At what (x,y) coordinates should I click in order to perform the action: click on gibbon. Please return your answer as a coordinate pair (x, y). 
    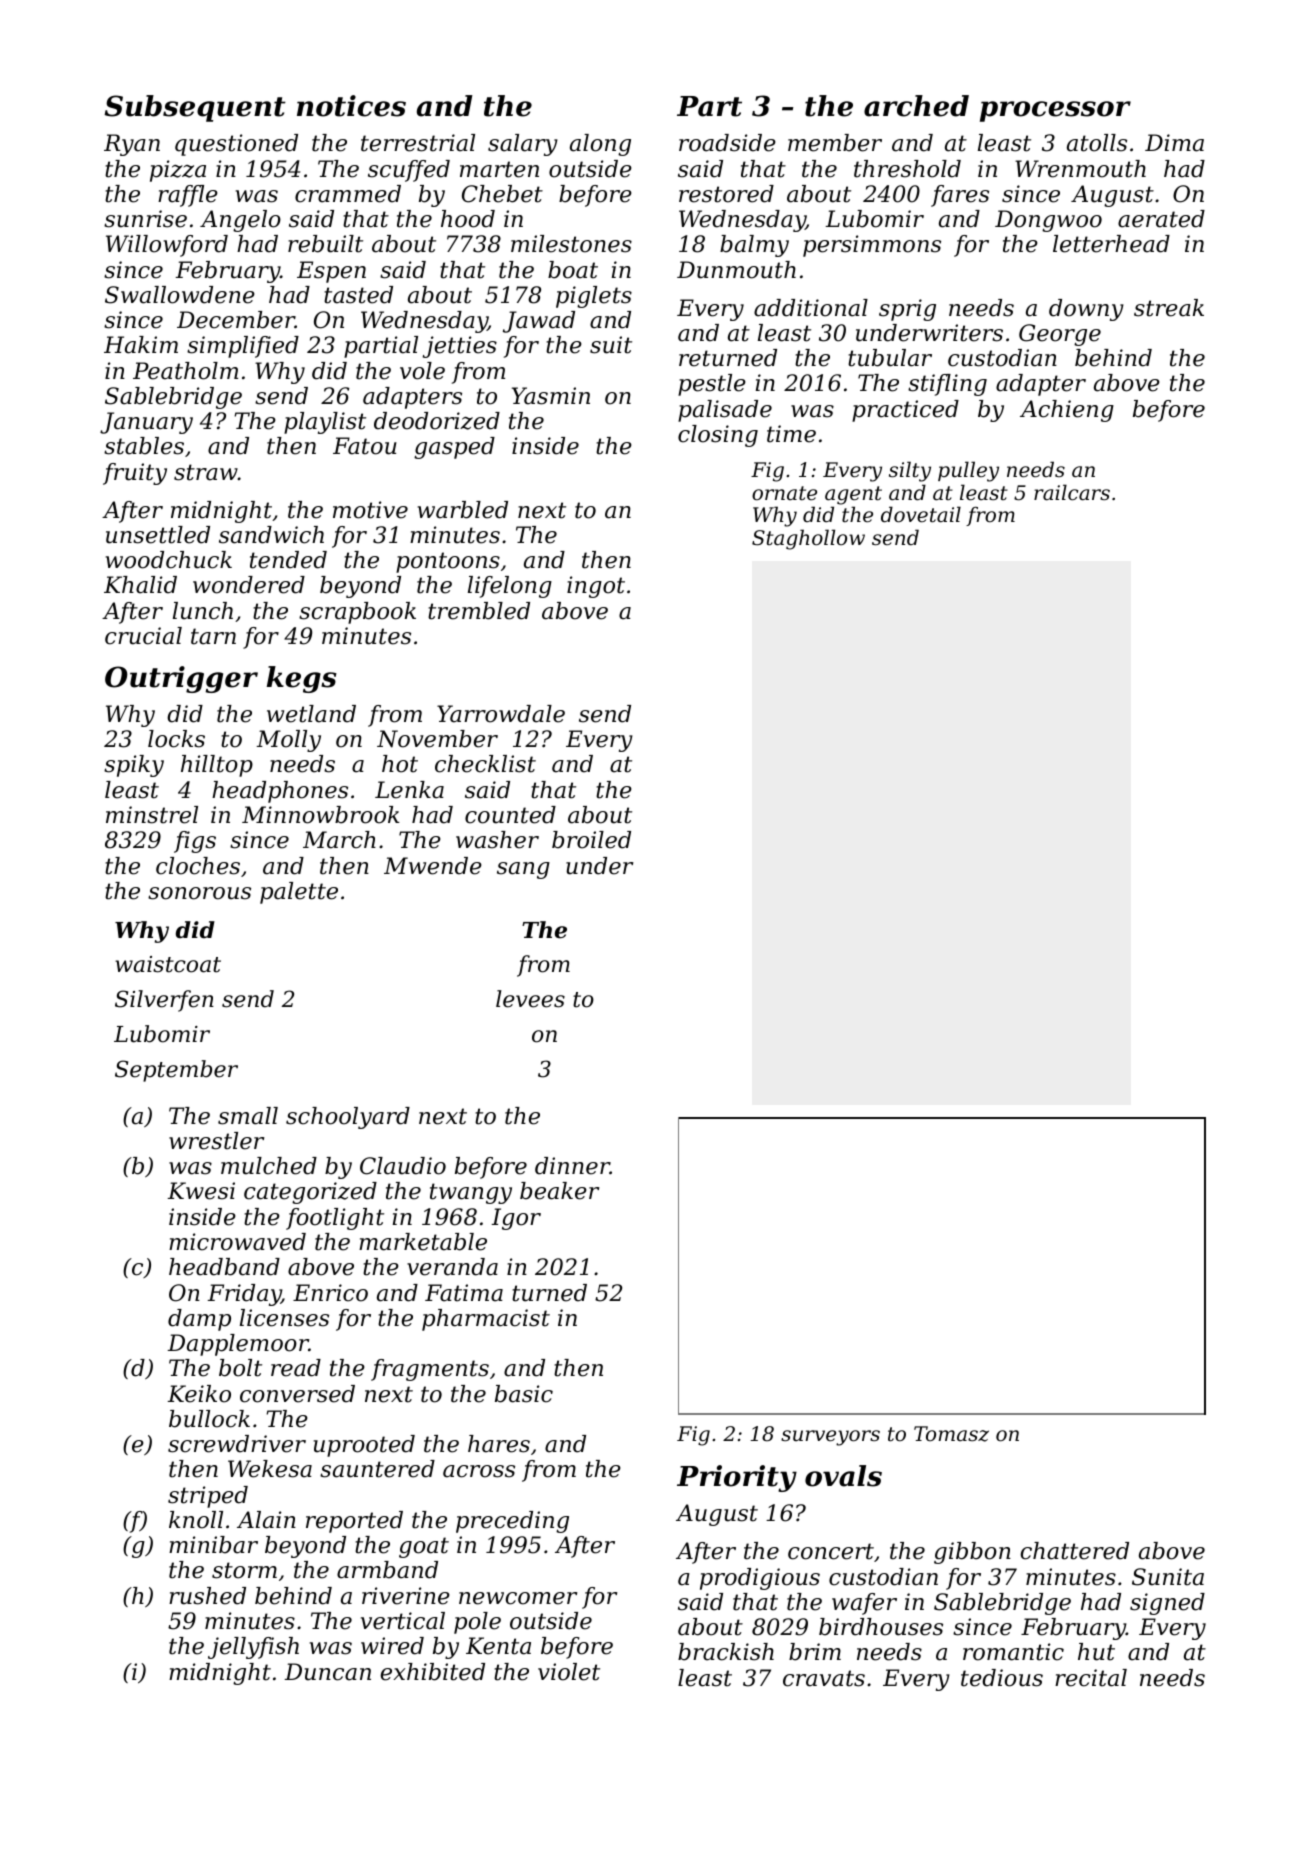
    Looking at the image, I should click on (972, 1553).
